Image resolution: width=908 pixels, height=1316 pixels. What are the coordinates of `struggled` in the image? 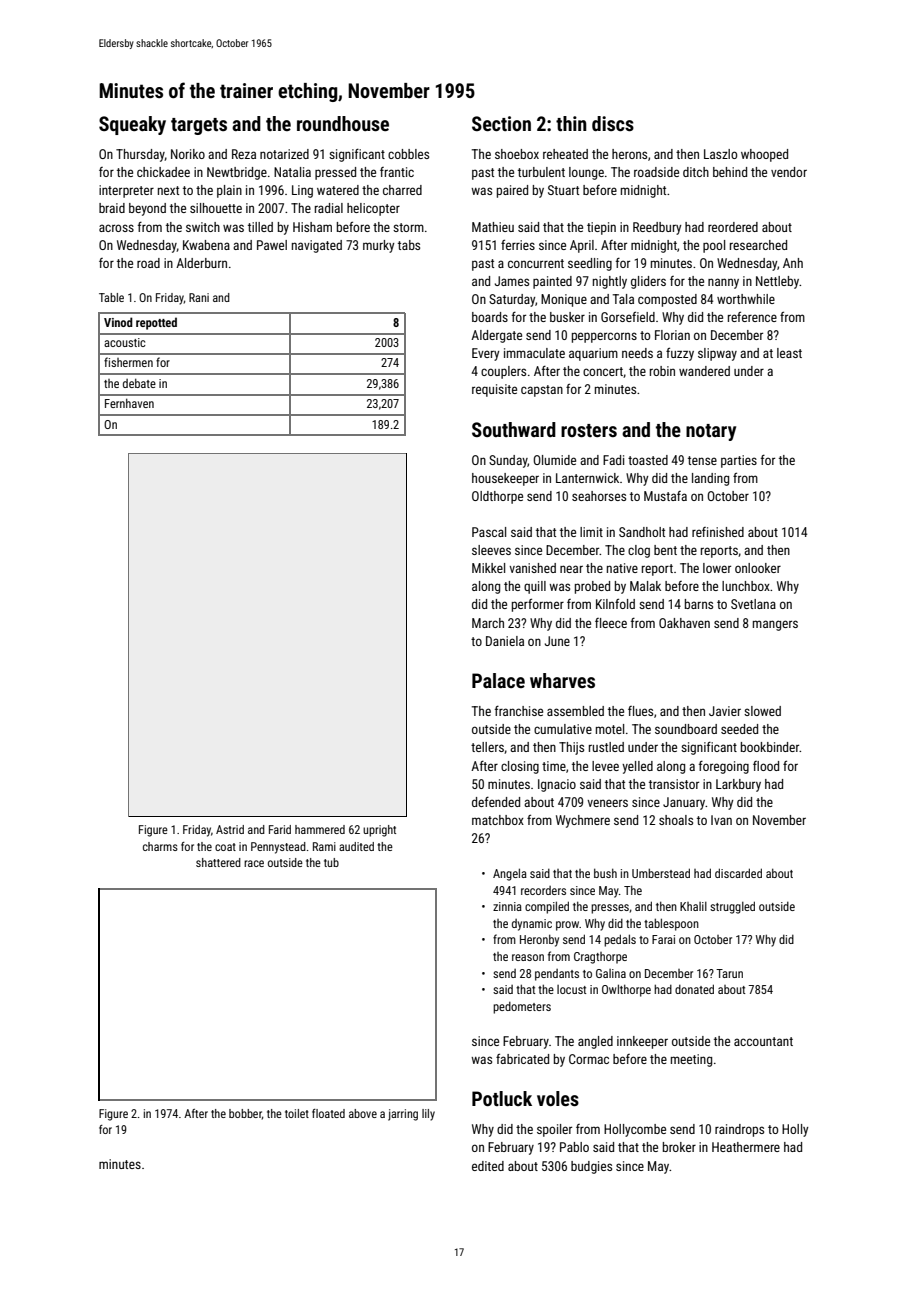 It's located at (732, 907).
